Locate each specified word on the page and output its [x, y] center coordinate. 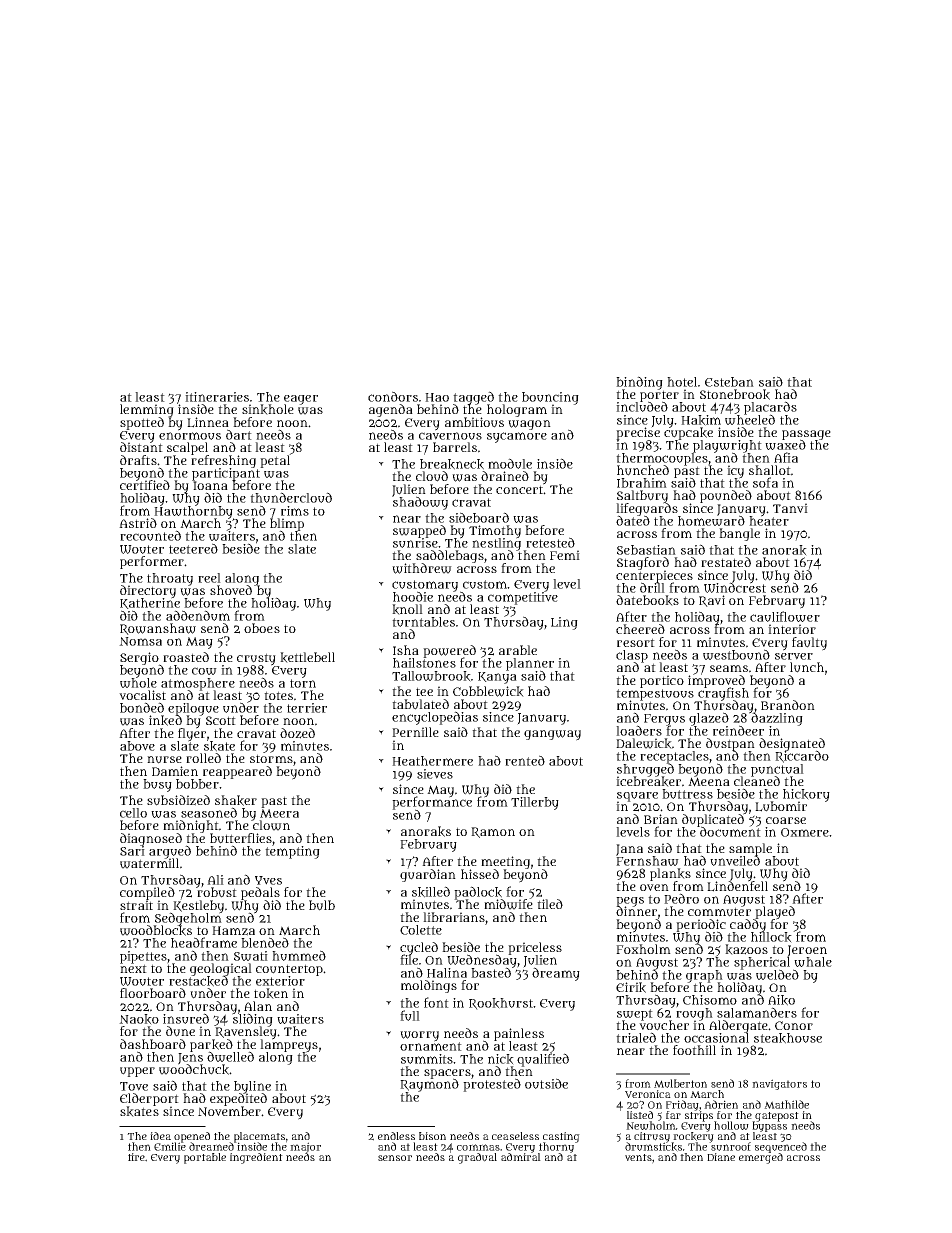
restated [726, 562]
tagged [473, 398]
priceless [535, 948]
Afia [786, 457]
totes [278, 695]
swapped [419, 531]
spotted [142, 423]
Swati [251, 956]
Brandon [788, 705]
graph [704, 976]
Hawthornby [193, 512]
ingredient [256, 1158]
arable [518, 650]
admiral [521, 1157]
